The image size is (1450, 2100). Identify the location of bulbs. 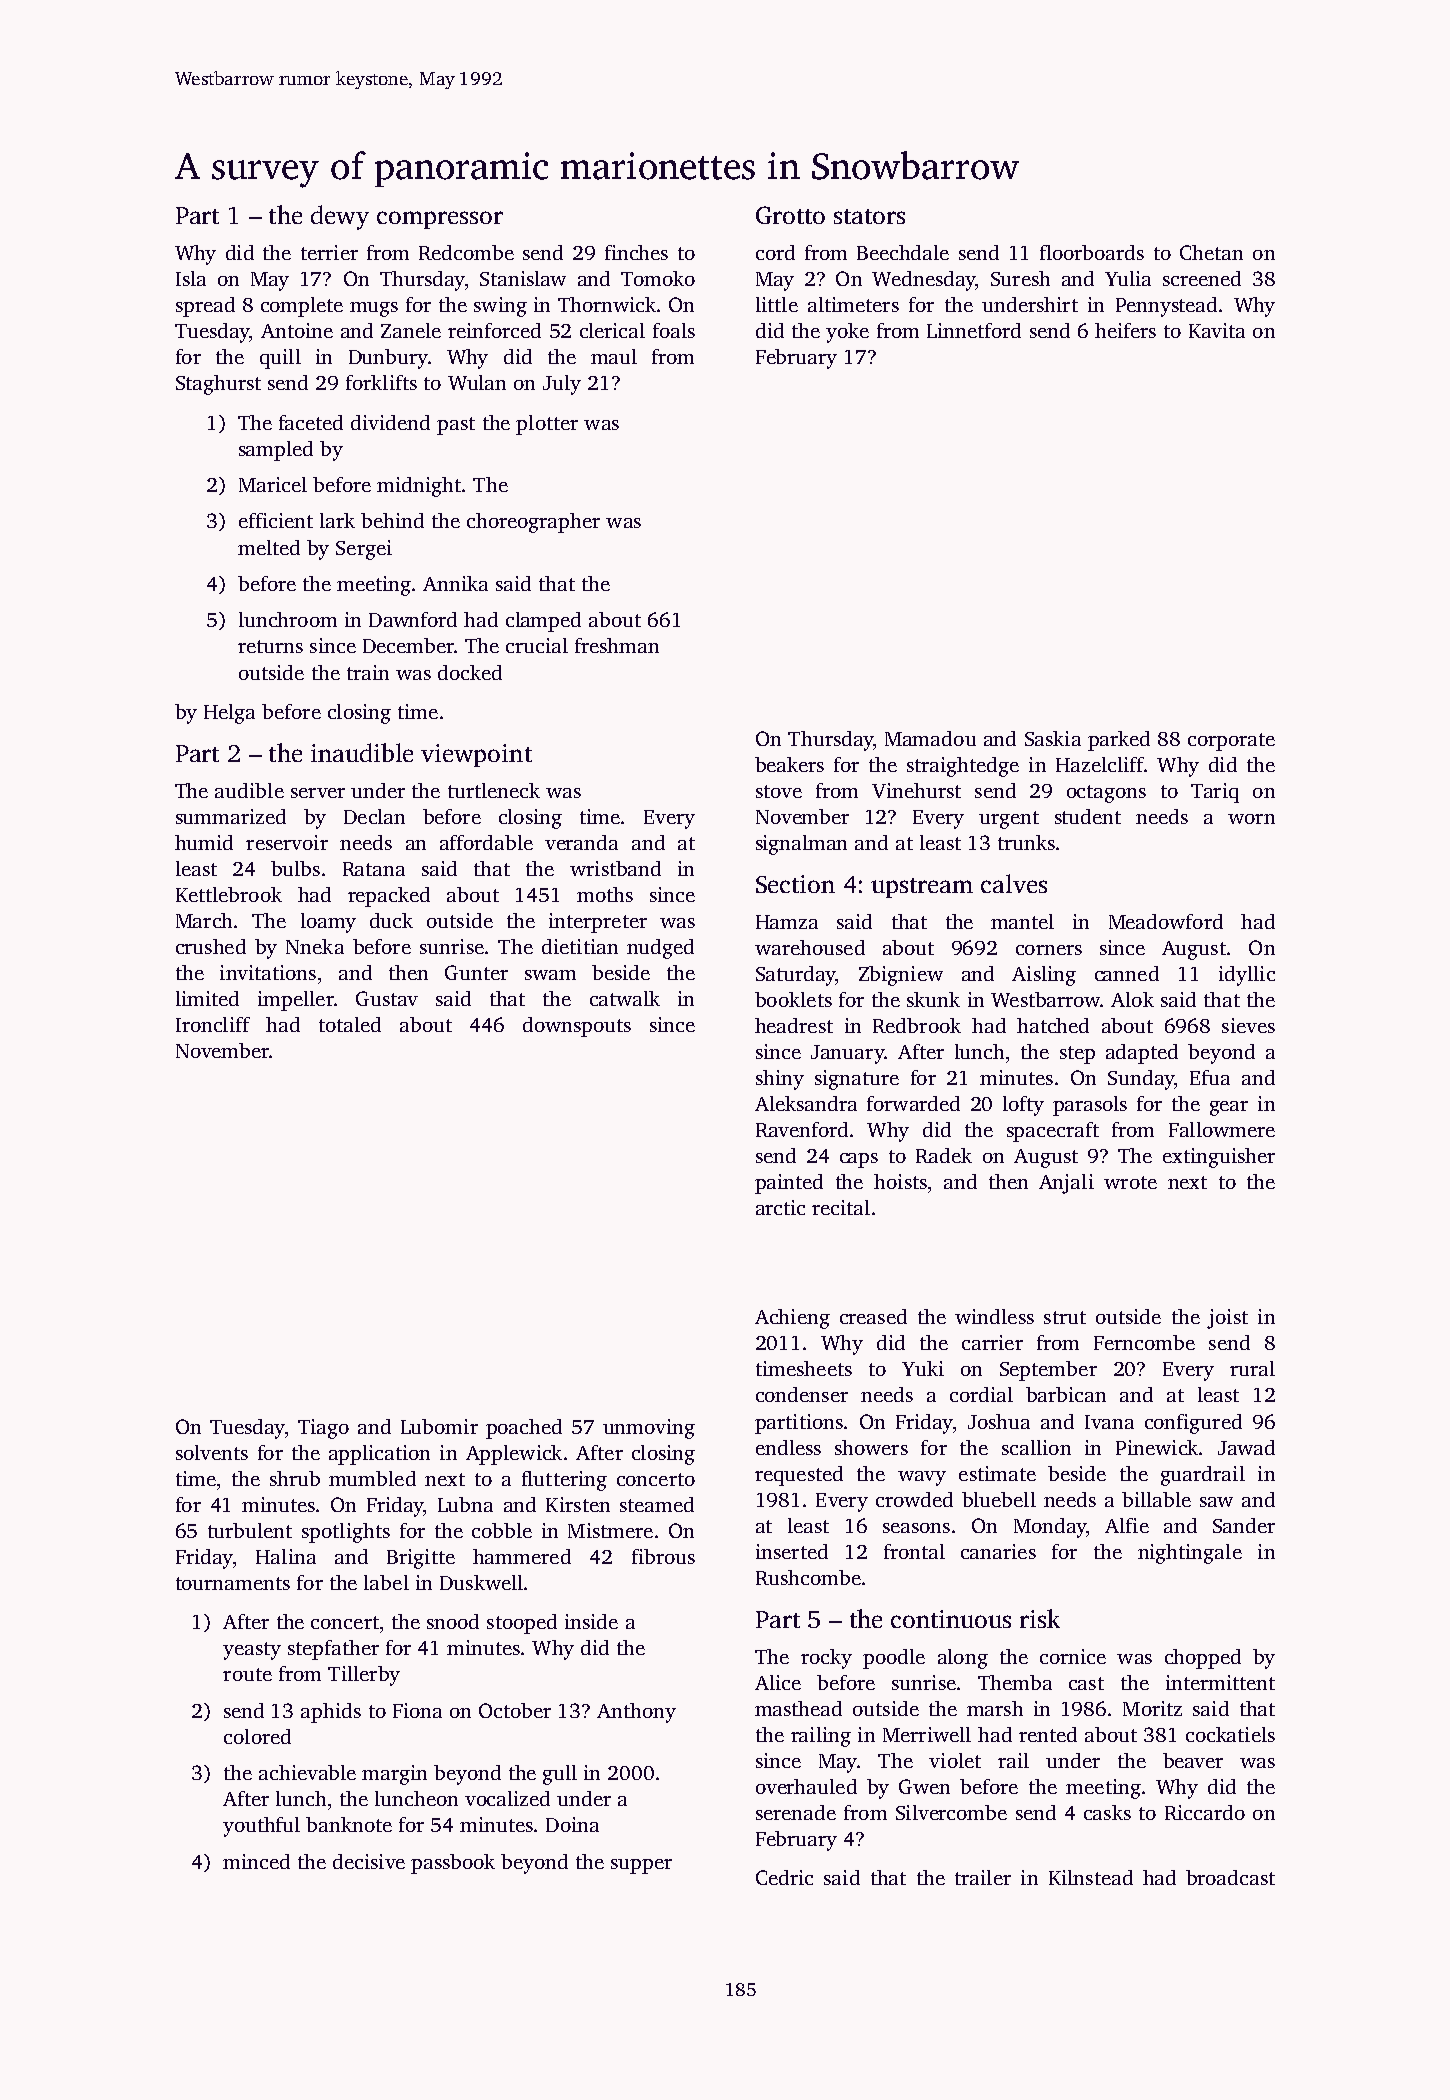
(295, 868).
